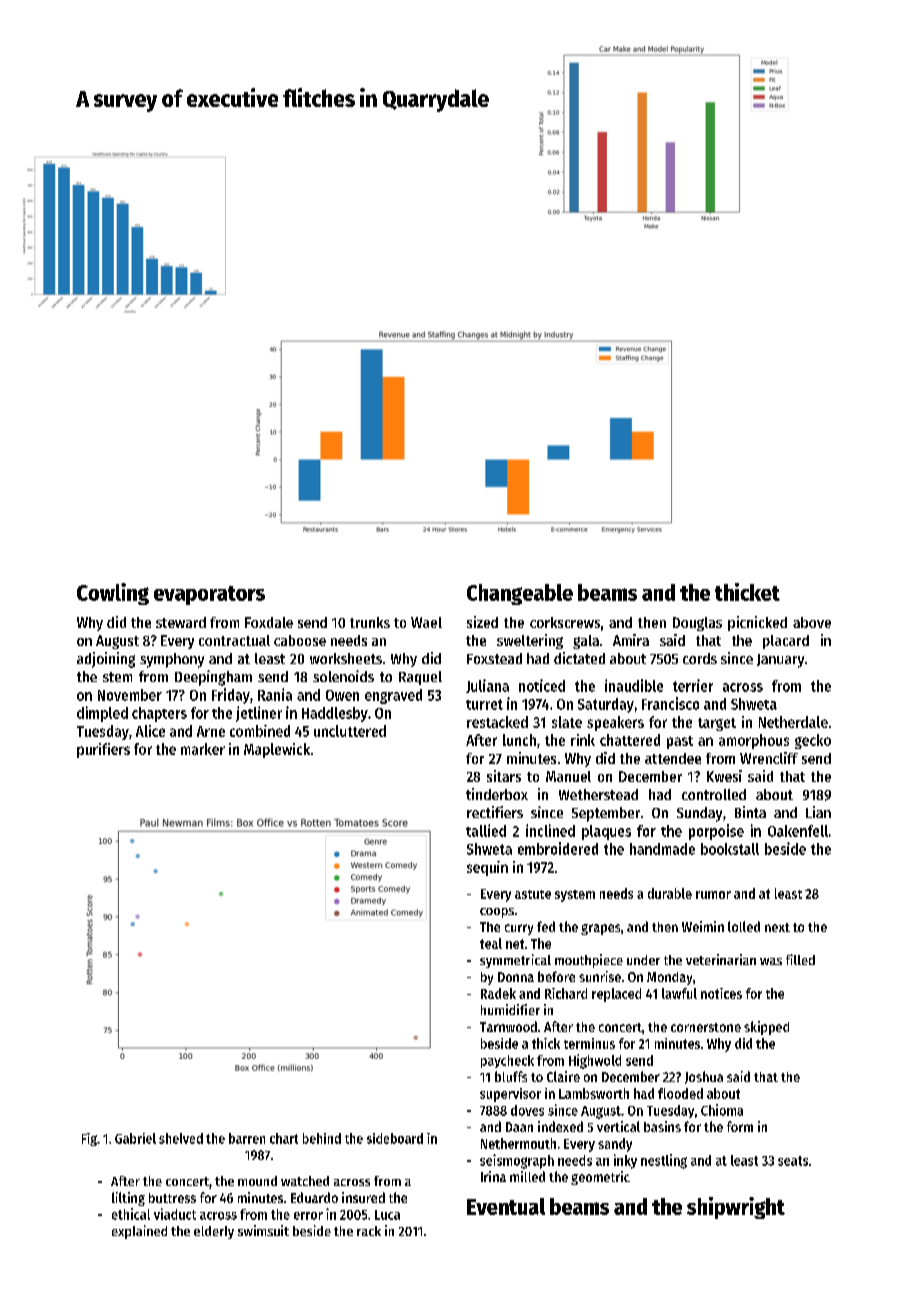  I want to click on vertical, so click(618, 1126).
